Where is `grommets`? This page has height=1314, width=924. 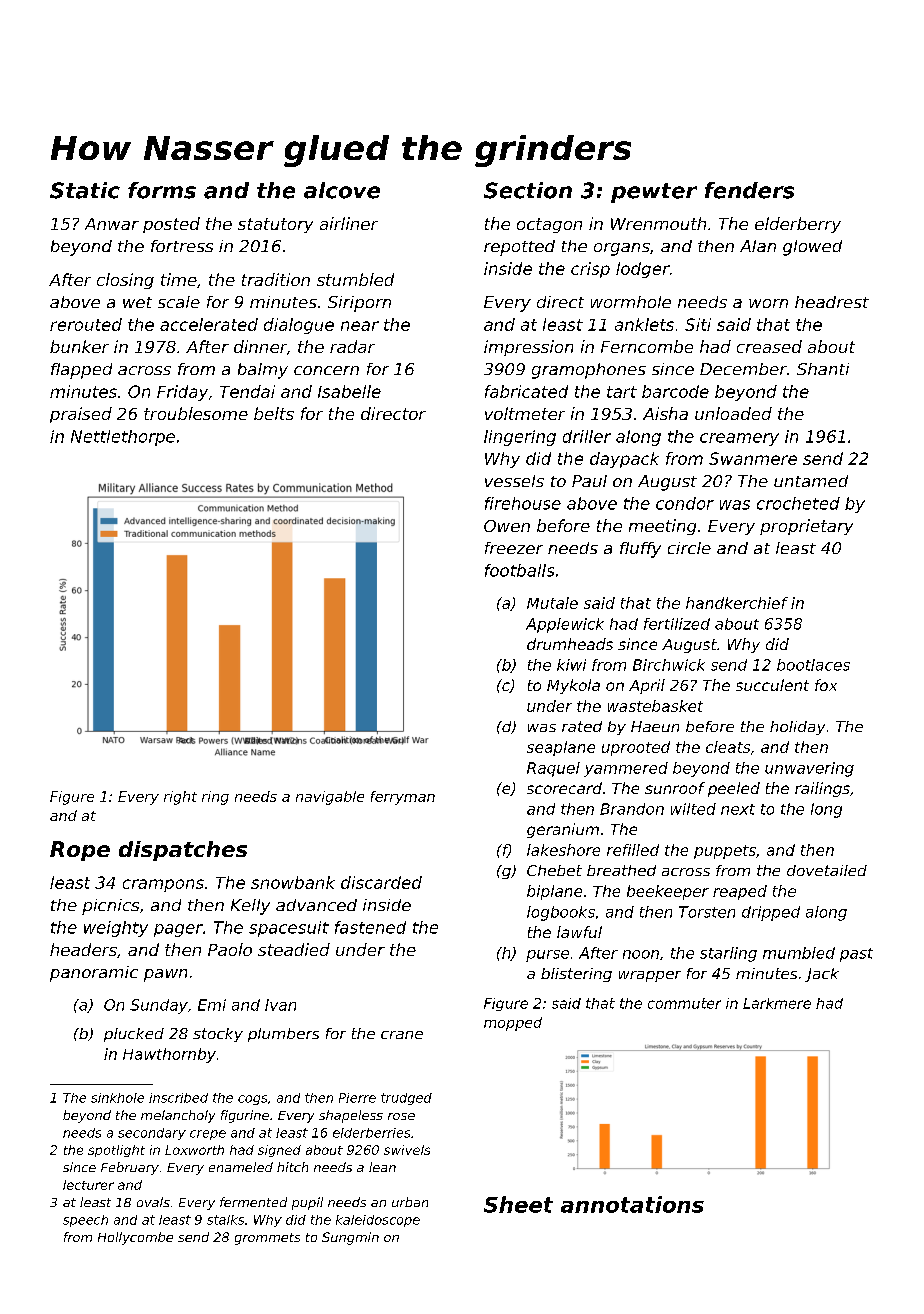 grommets is located at coordinates (267, 1239).
